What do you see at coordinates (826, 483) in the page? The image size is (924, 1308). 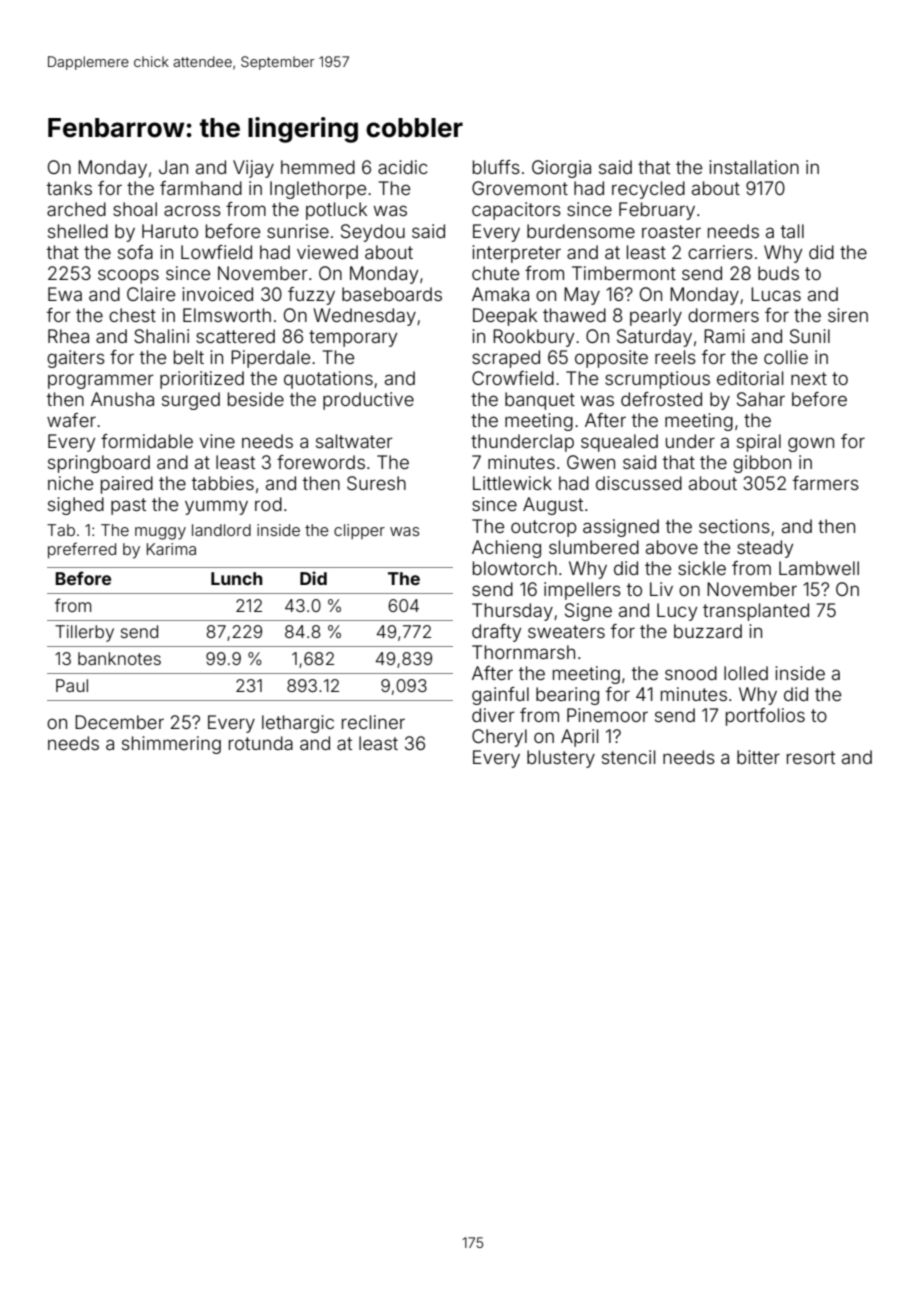 I see `farmers` at bounding box center [826, 483].
